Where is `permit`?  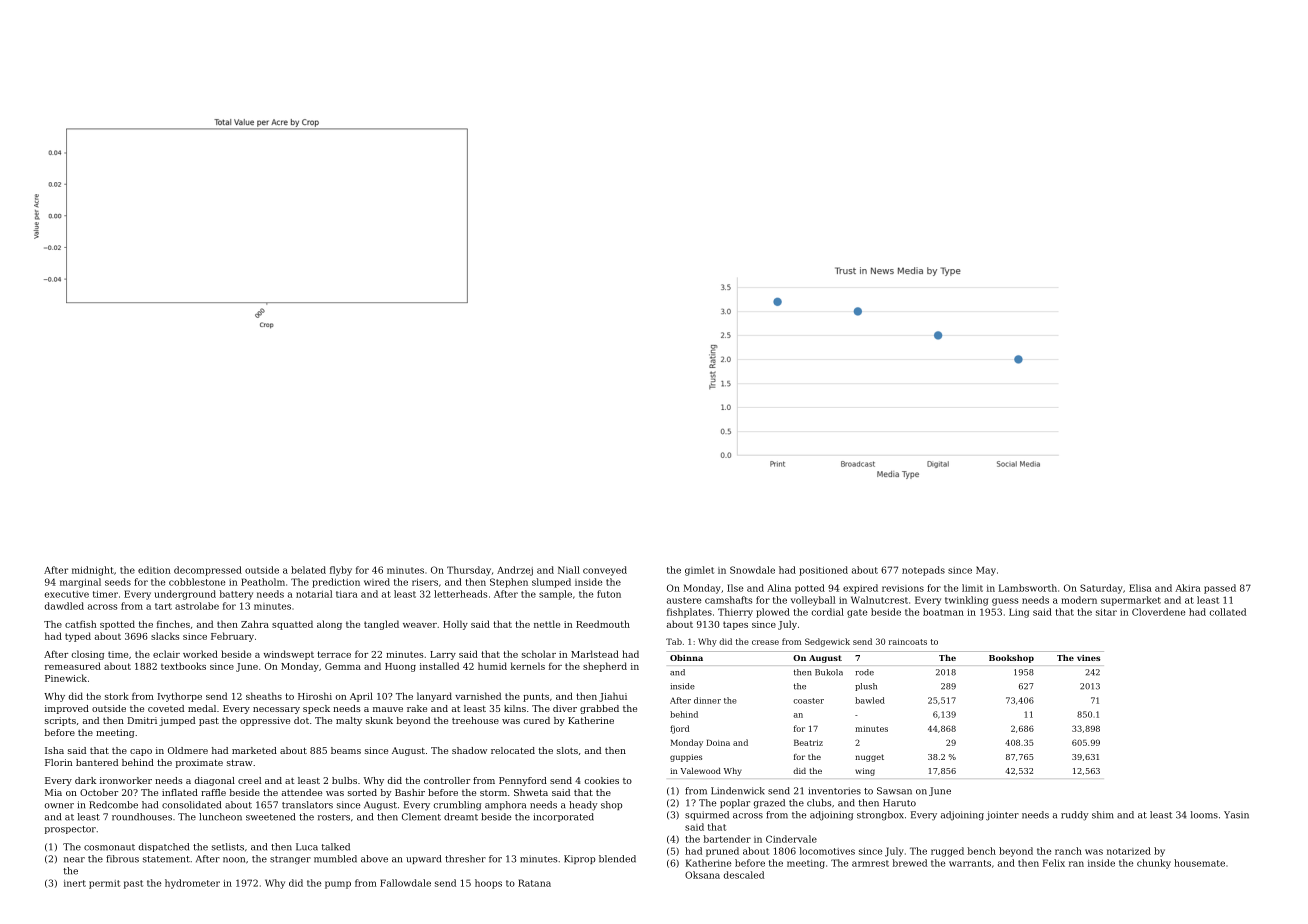
permit is located at coordinates (104, 884).
